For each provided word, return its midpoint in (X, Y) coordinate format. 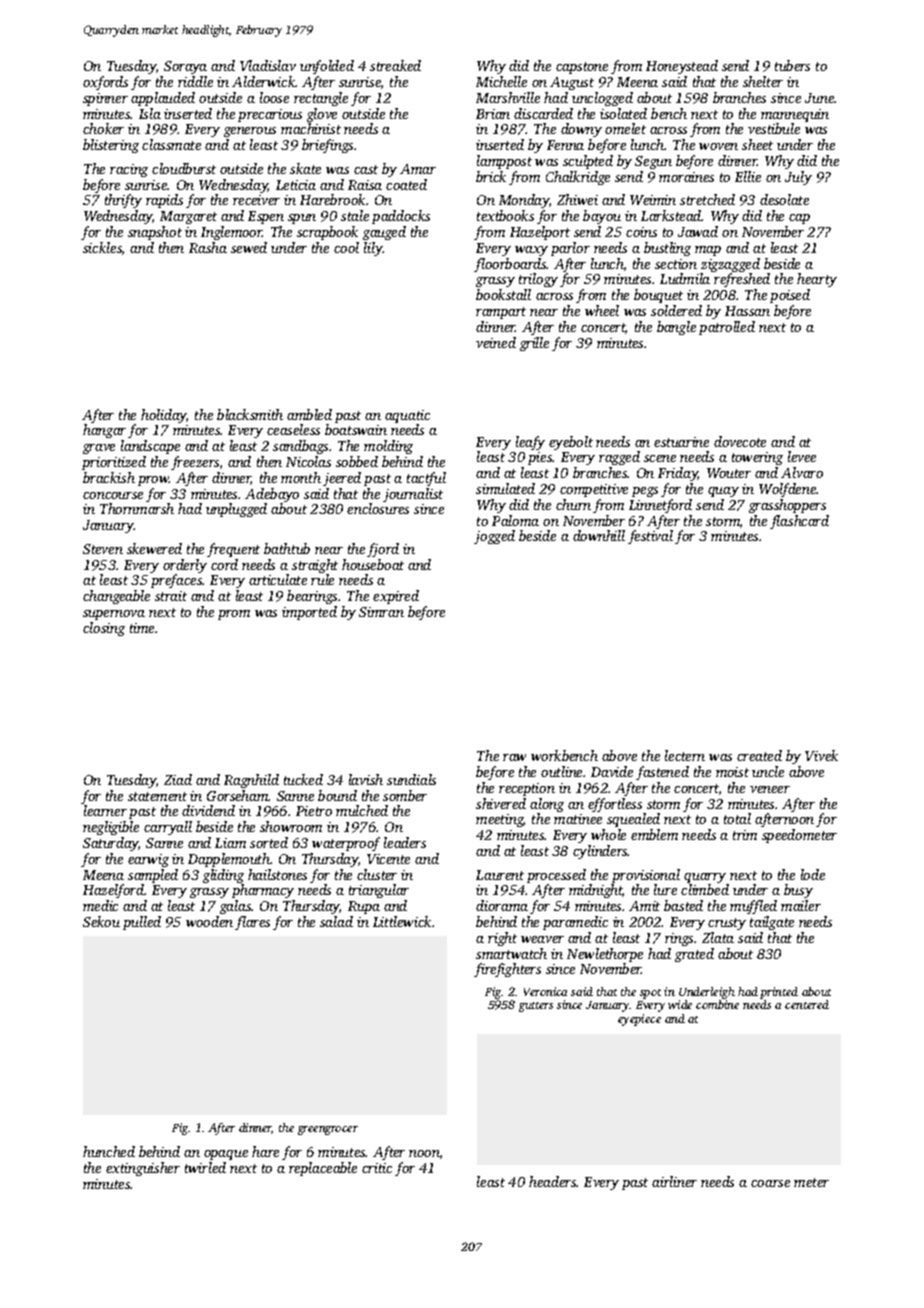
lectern (685, 755)
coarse (770, 1183)
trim (745, 835)
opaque (226, 1155)
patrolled (727, 328)
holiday (164, 416)
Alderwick (264, 81)
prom (234, 615)
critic (377, 1168)
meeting (500, 820)
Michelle (501, 81)
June (820, 98)
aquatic (407, 416)
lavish (366, 779)
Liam (230, 843)
